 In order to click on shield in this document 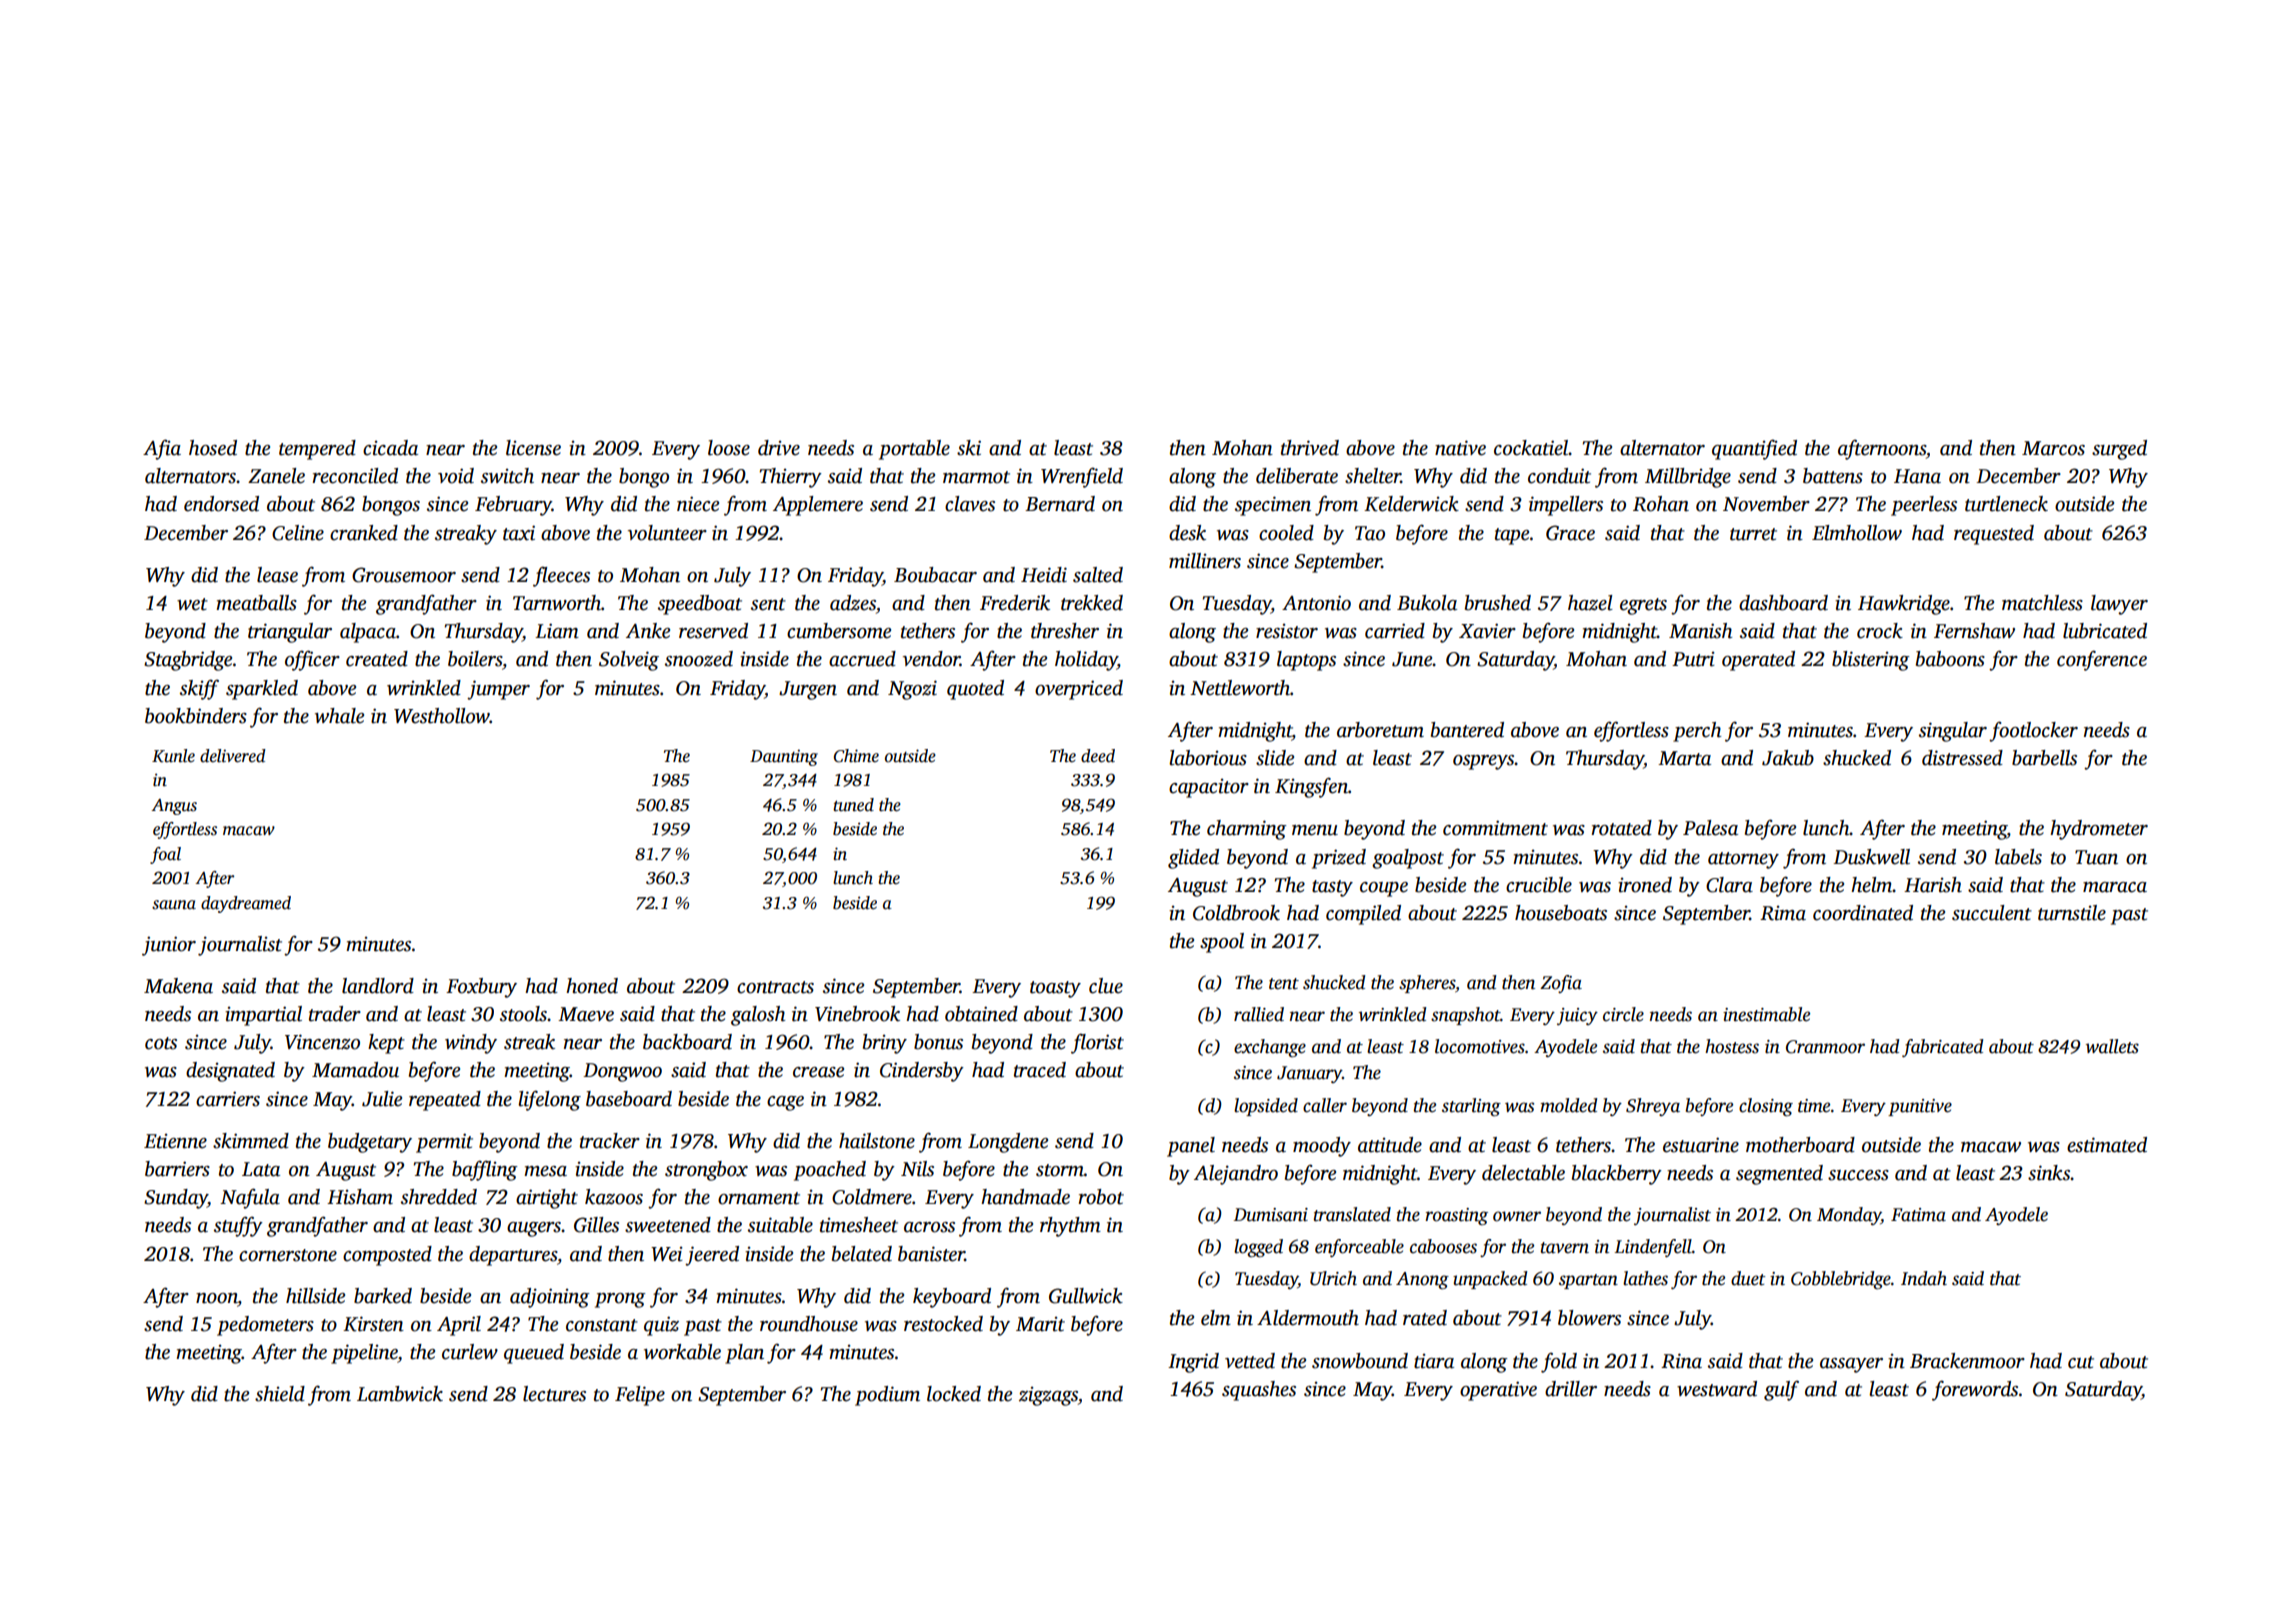, I will do `click(280, 1394)`.
